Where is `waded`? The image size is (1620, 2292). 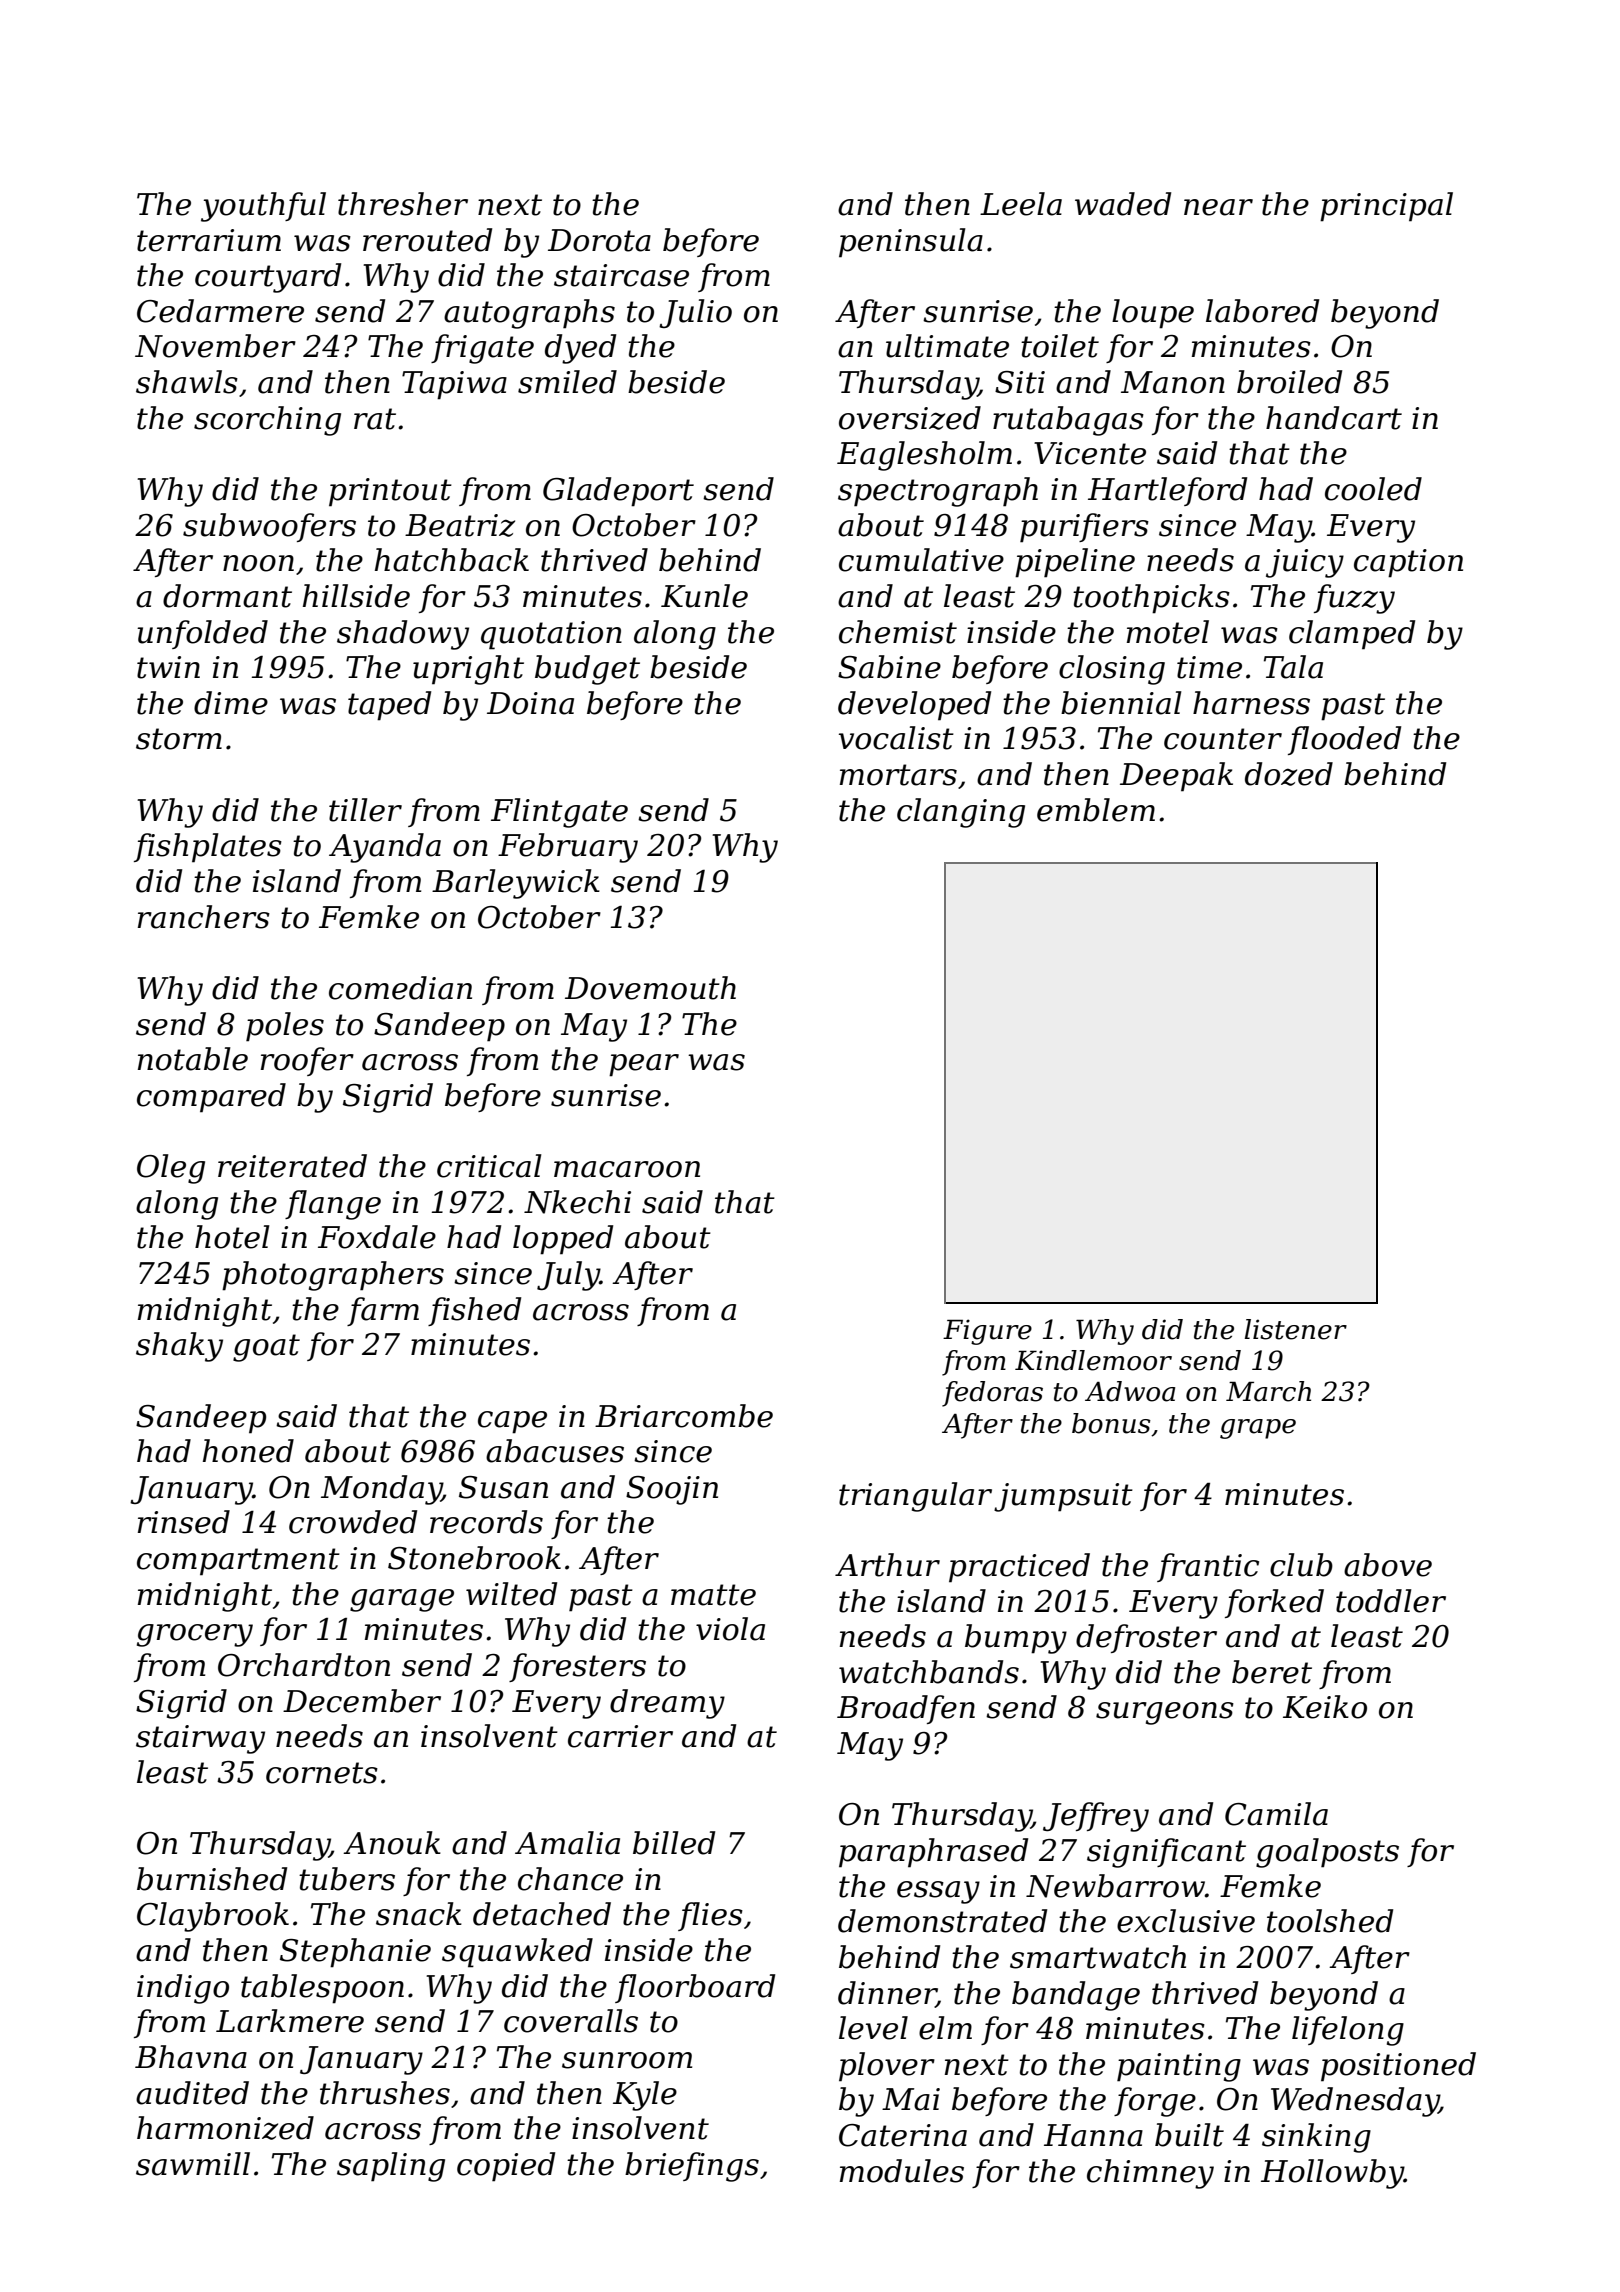
waded is located at coordinates (1123, 204).
